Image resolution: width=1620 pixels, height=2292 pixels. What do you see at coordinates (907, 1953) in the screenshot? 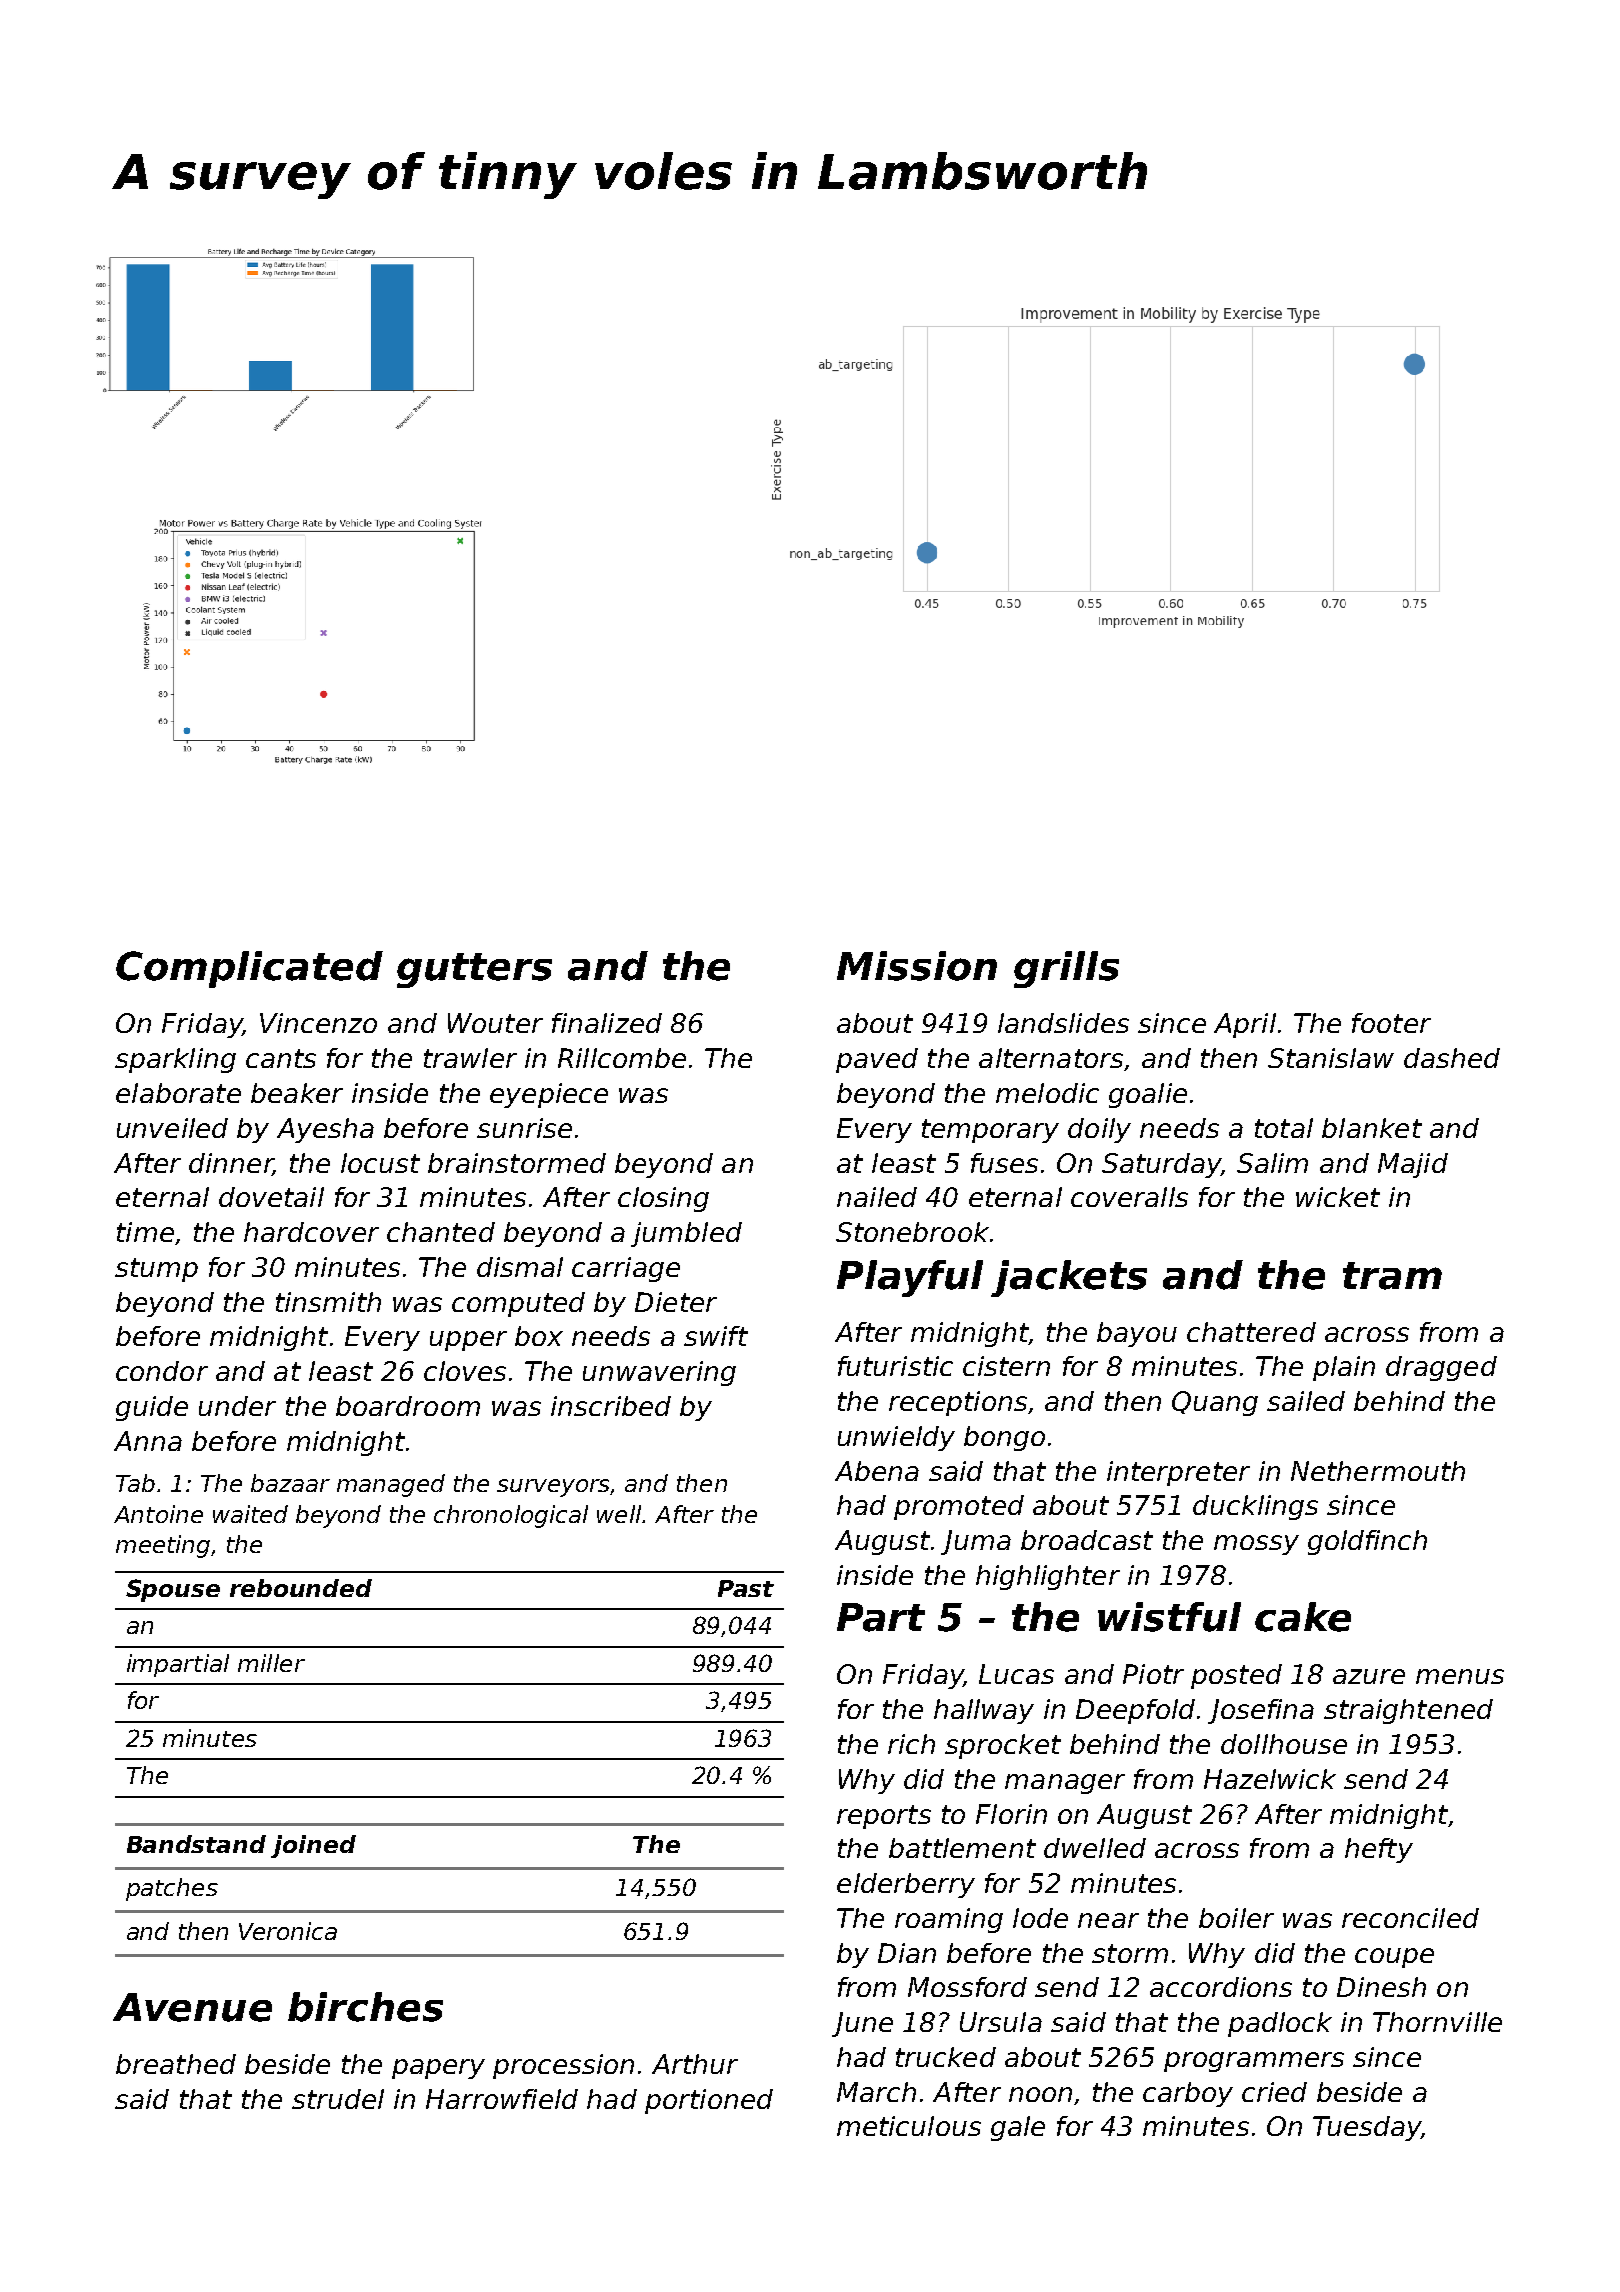
I see `Dian` at bounding box center [907, 1953].
